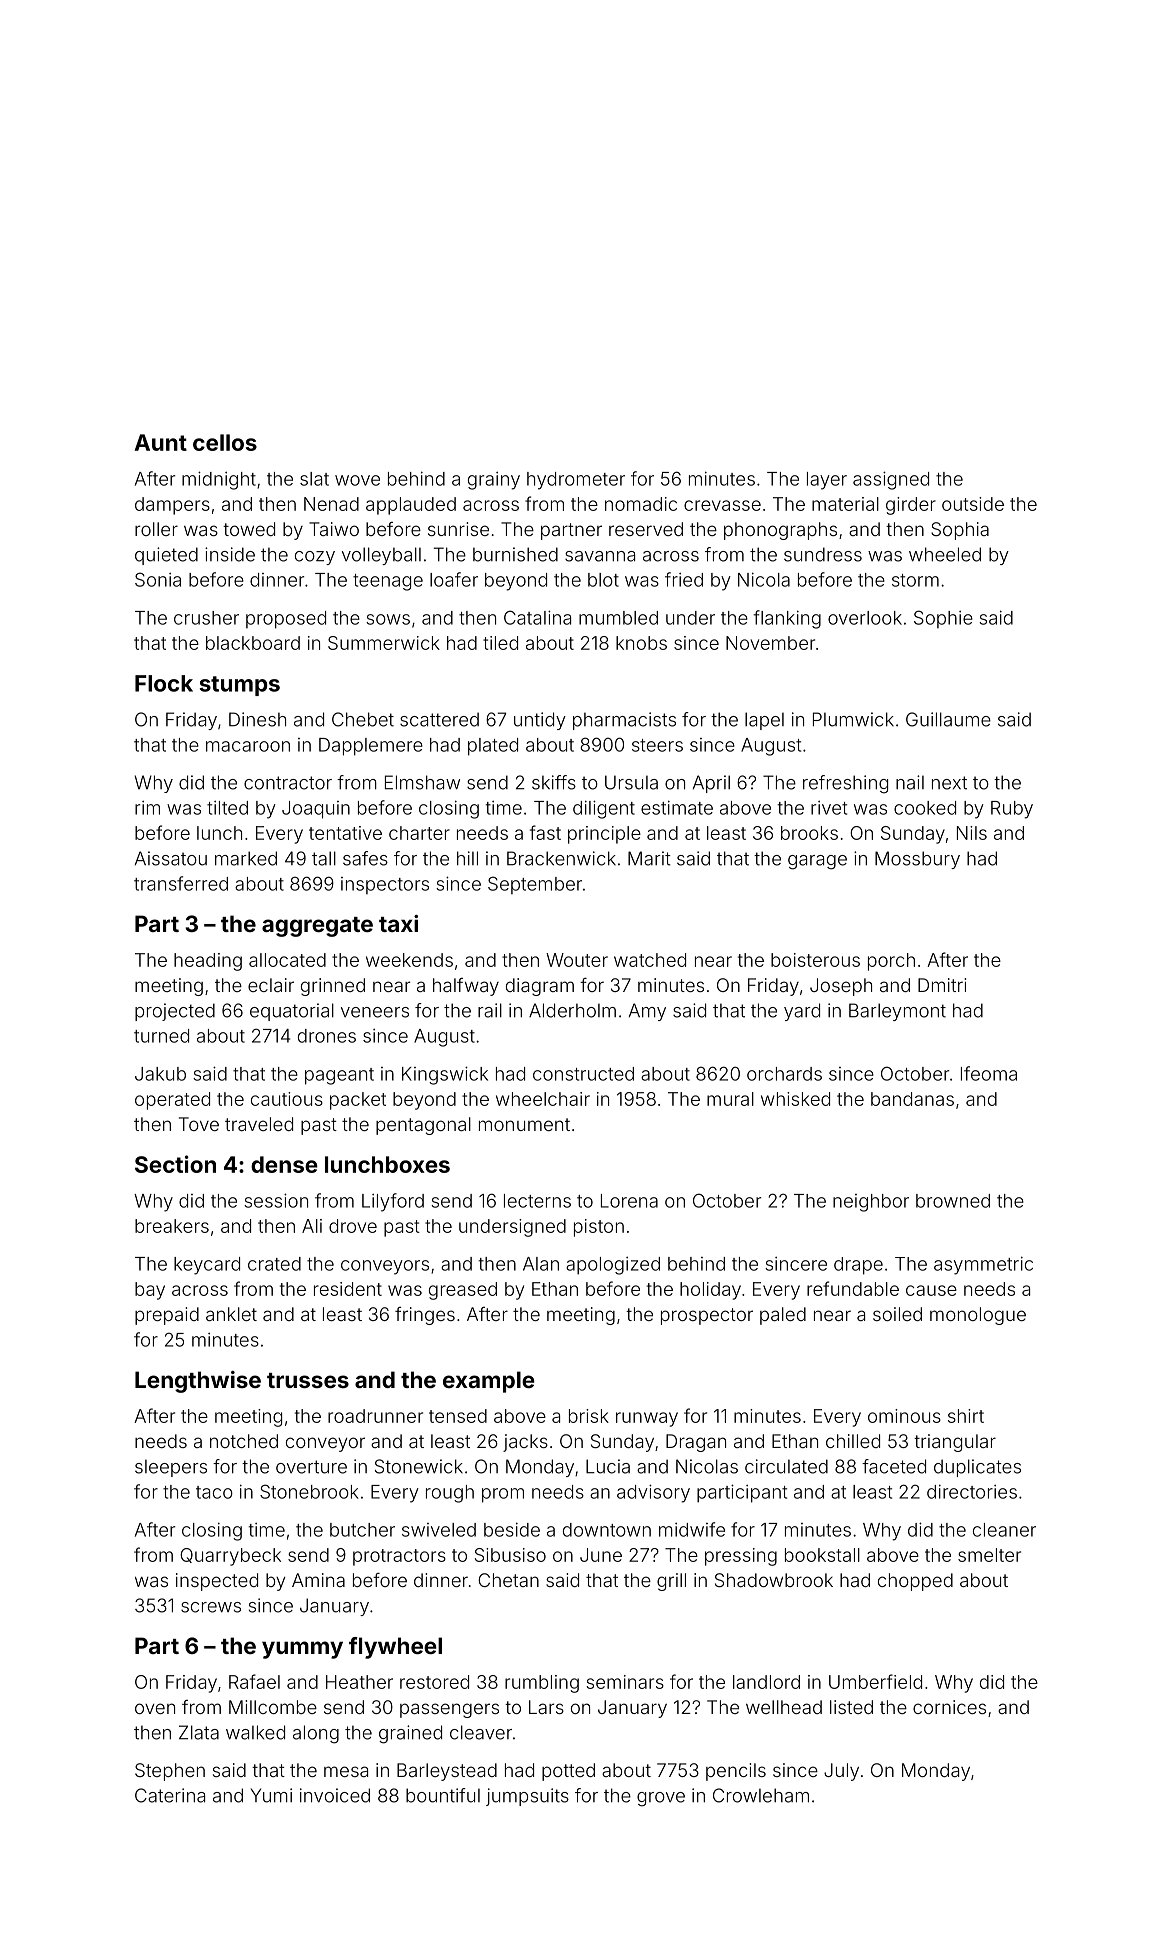  Describe the element at coordinates (316, 1734) in the image. I see `along` at that location.
